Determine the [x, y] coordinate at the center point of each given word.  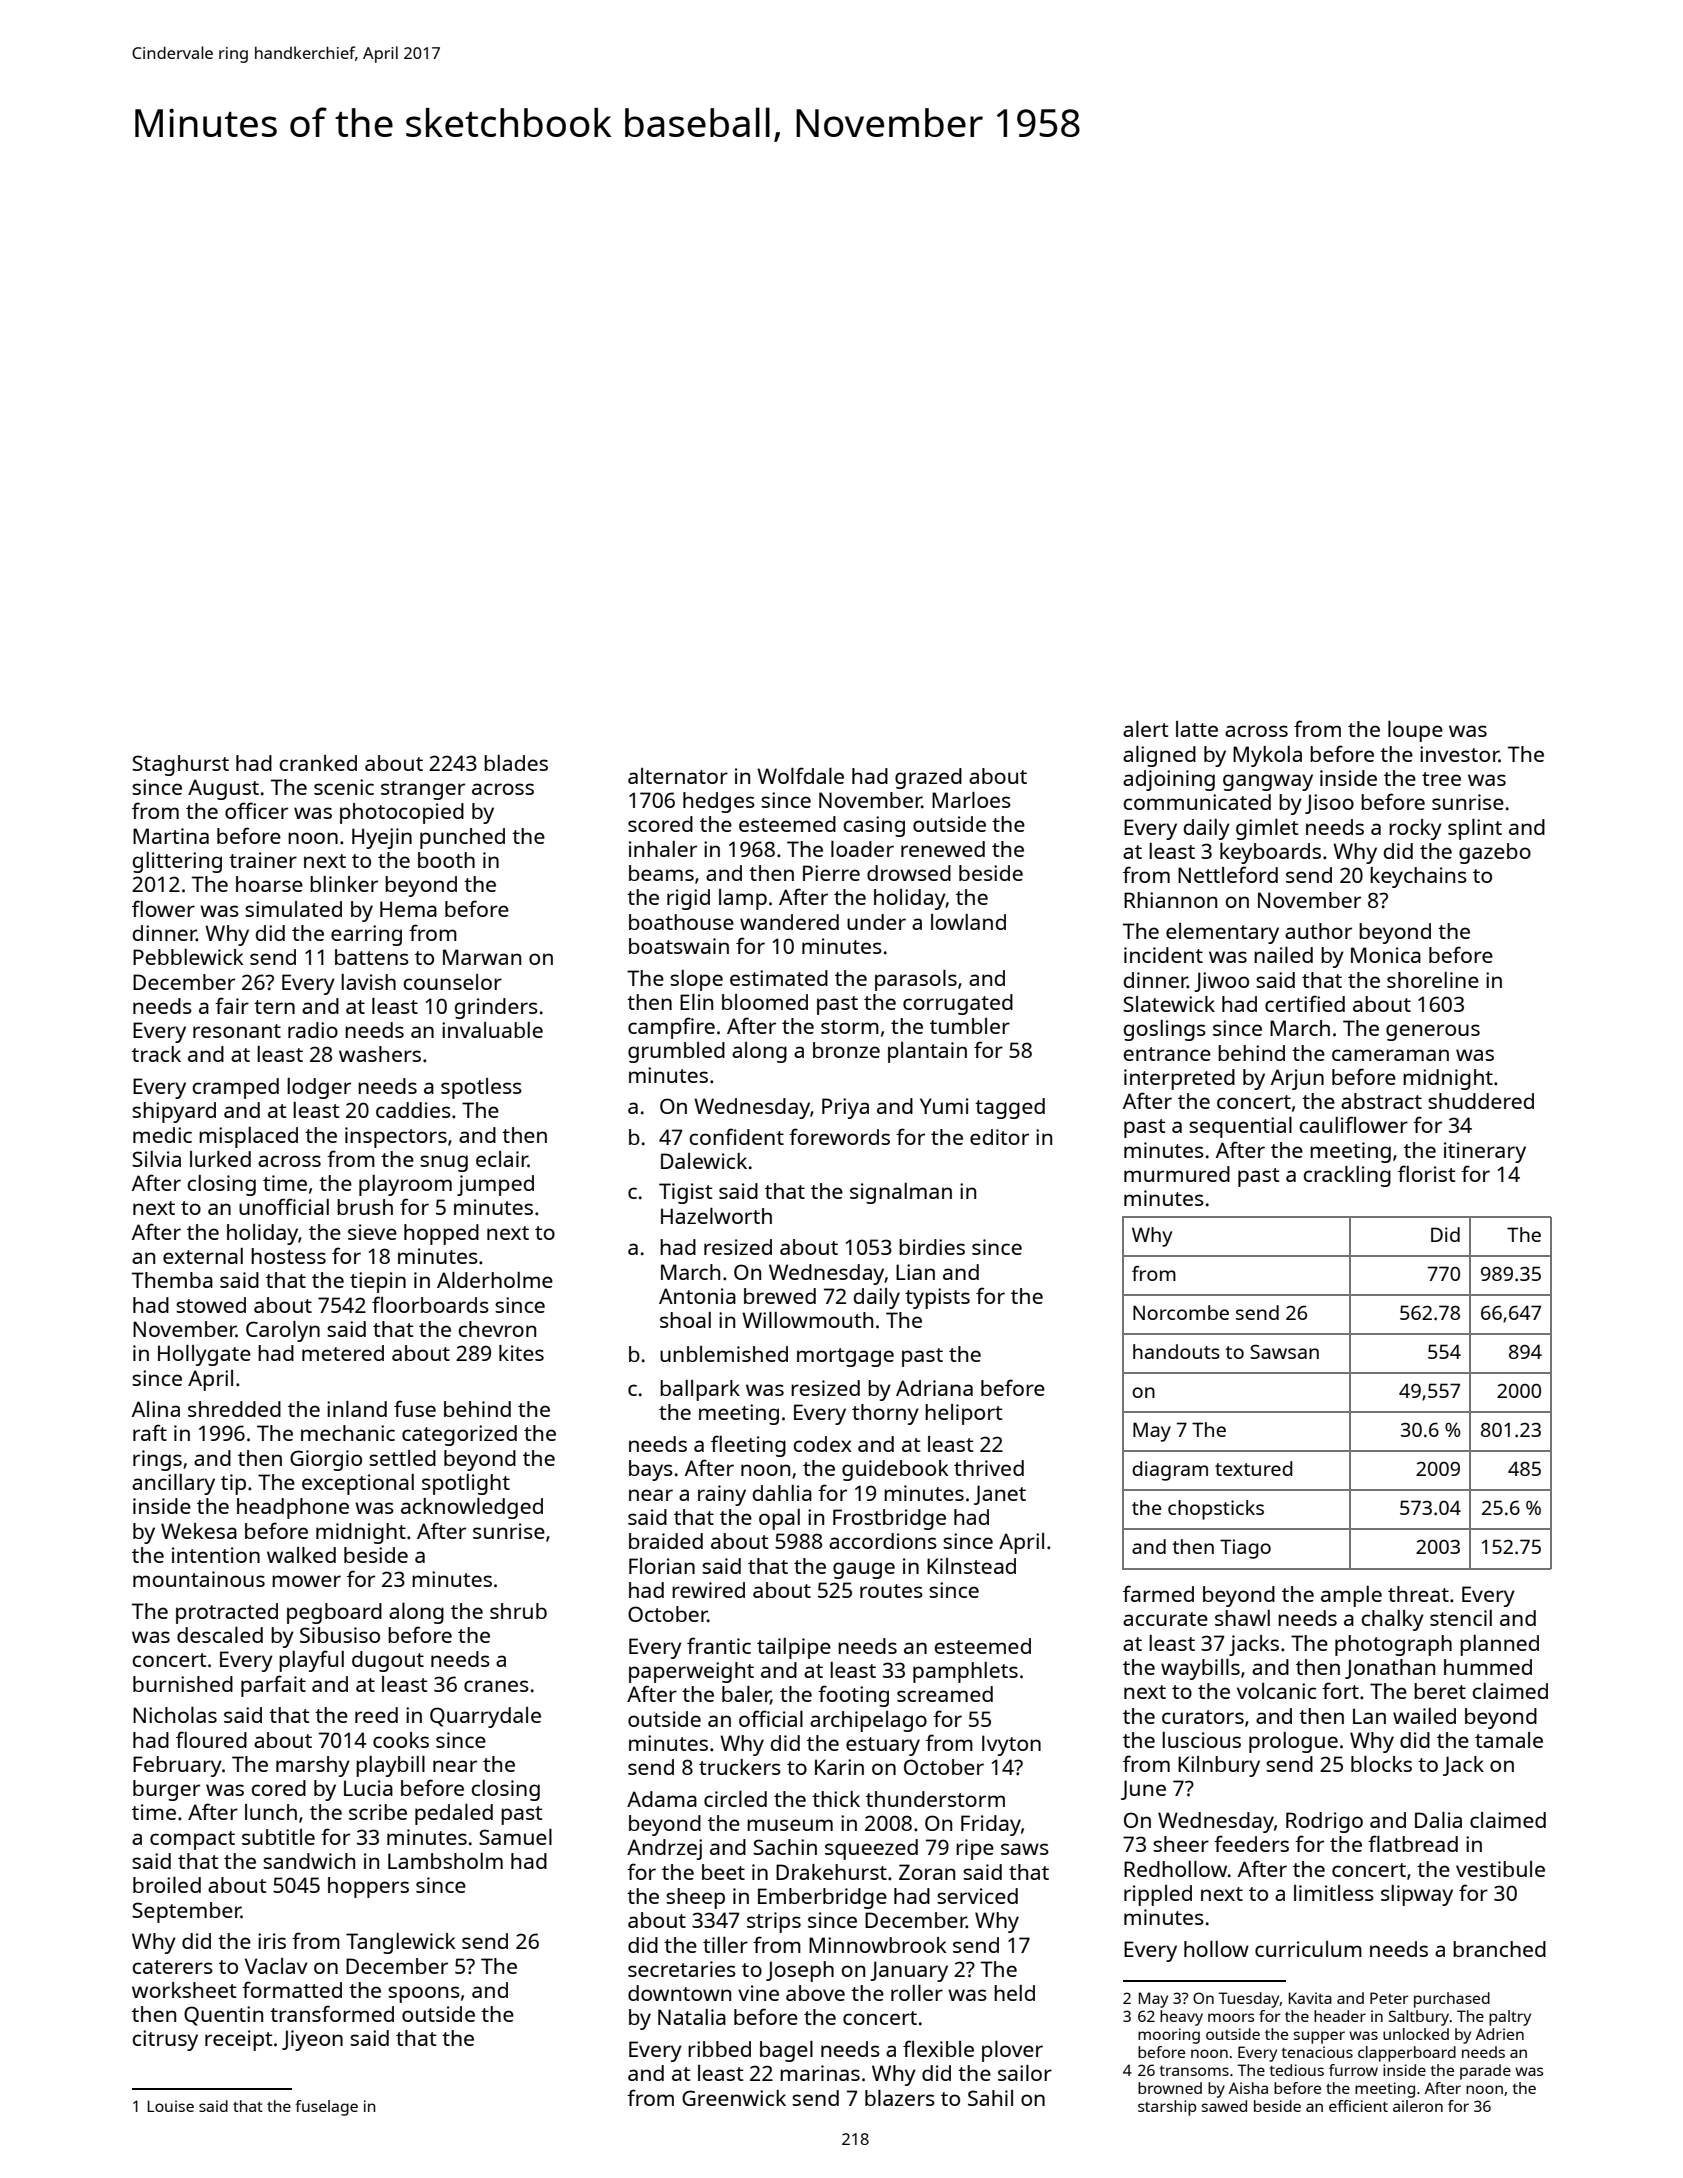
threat [1418, 1594]
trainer [263, 860]
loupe [1415, 731]
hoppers [368, 1887]
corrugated [958, 1004]
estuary [883, 1746]
